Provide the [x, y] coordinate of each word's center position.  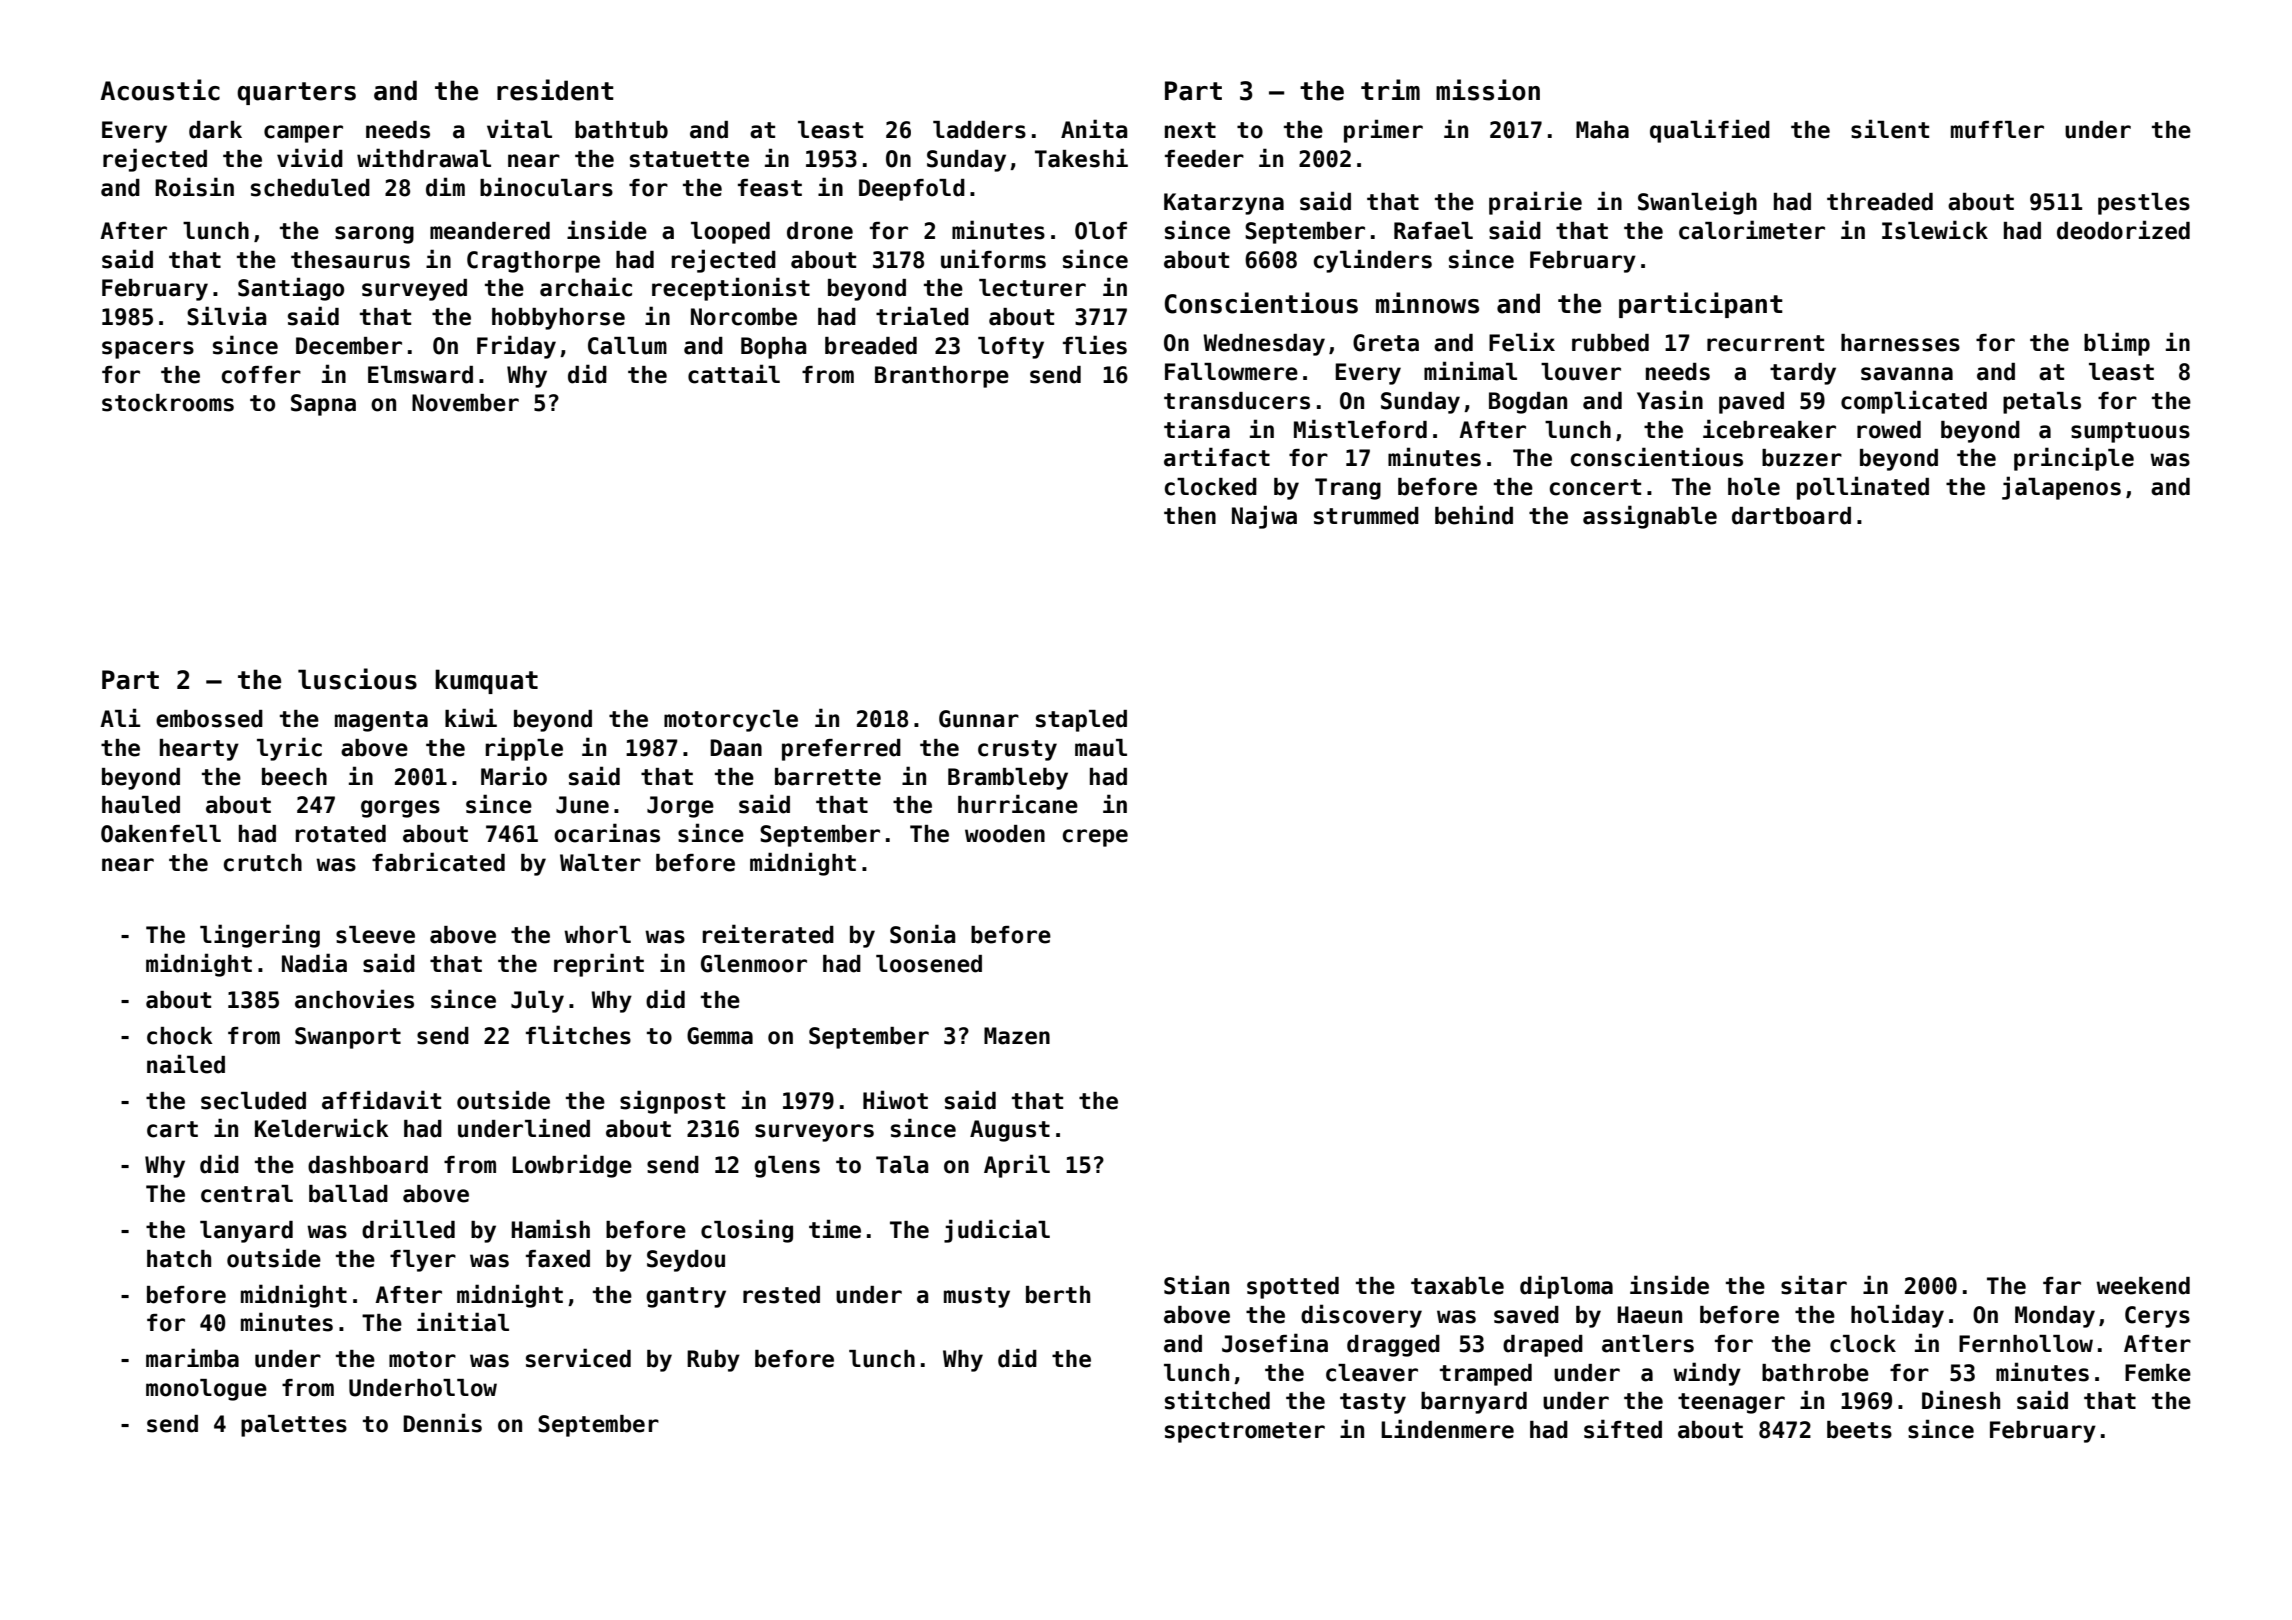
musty [977, 1297]
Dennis [442, 1423]
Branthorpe [942, 377]
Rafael [1433, 231]
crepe [1095, 838]
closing [747, 1231]
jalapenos [2061, 488]
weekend [2143, 1286]
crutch [263, 863]
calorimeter [1752, 230]
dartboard [1791, 516]
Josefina [1275, 1343]
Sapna [323, 405]
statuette [689, 159]
